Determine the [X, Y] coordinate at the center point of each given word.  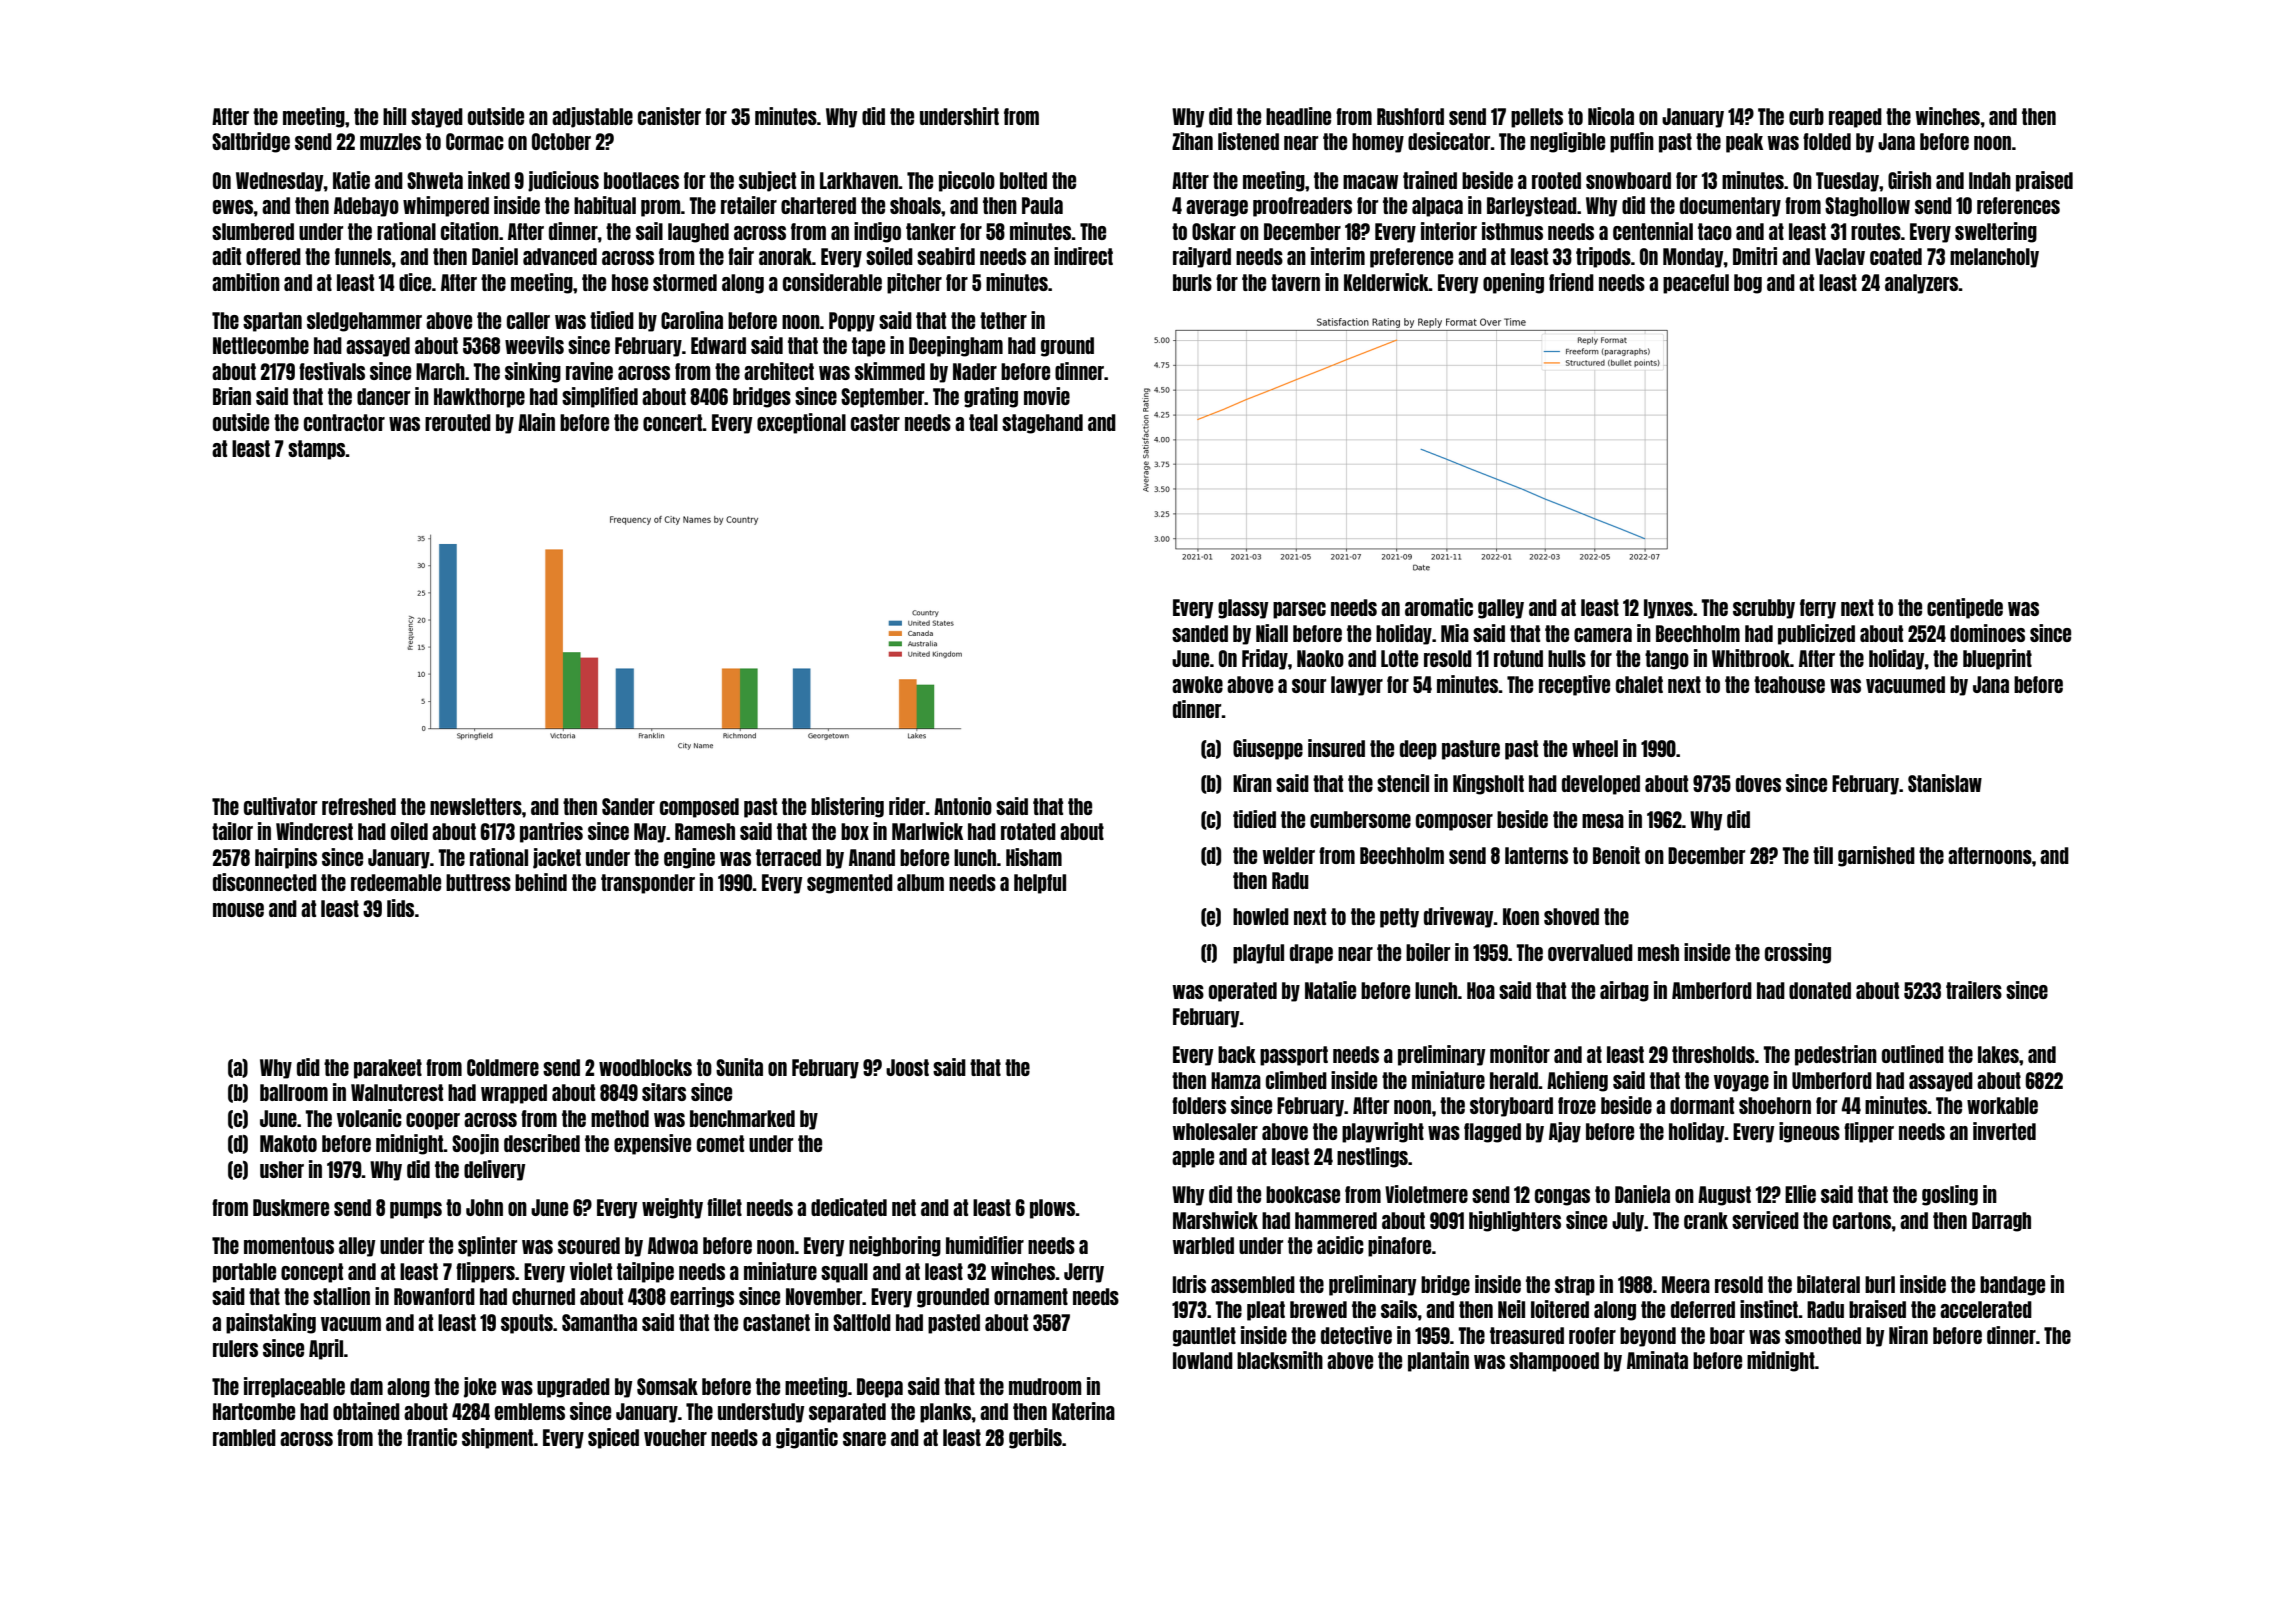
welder [1288, 855]
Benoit [1616, 855]
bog [1748, 284]
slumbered [253, 231]
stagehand [1042, 424]
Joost [907, 1067]
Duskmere [291, 1207]
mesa [1603, 821]
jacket [557, 858]
